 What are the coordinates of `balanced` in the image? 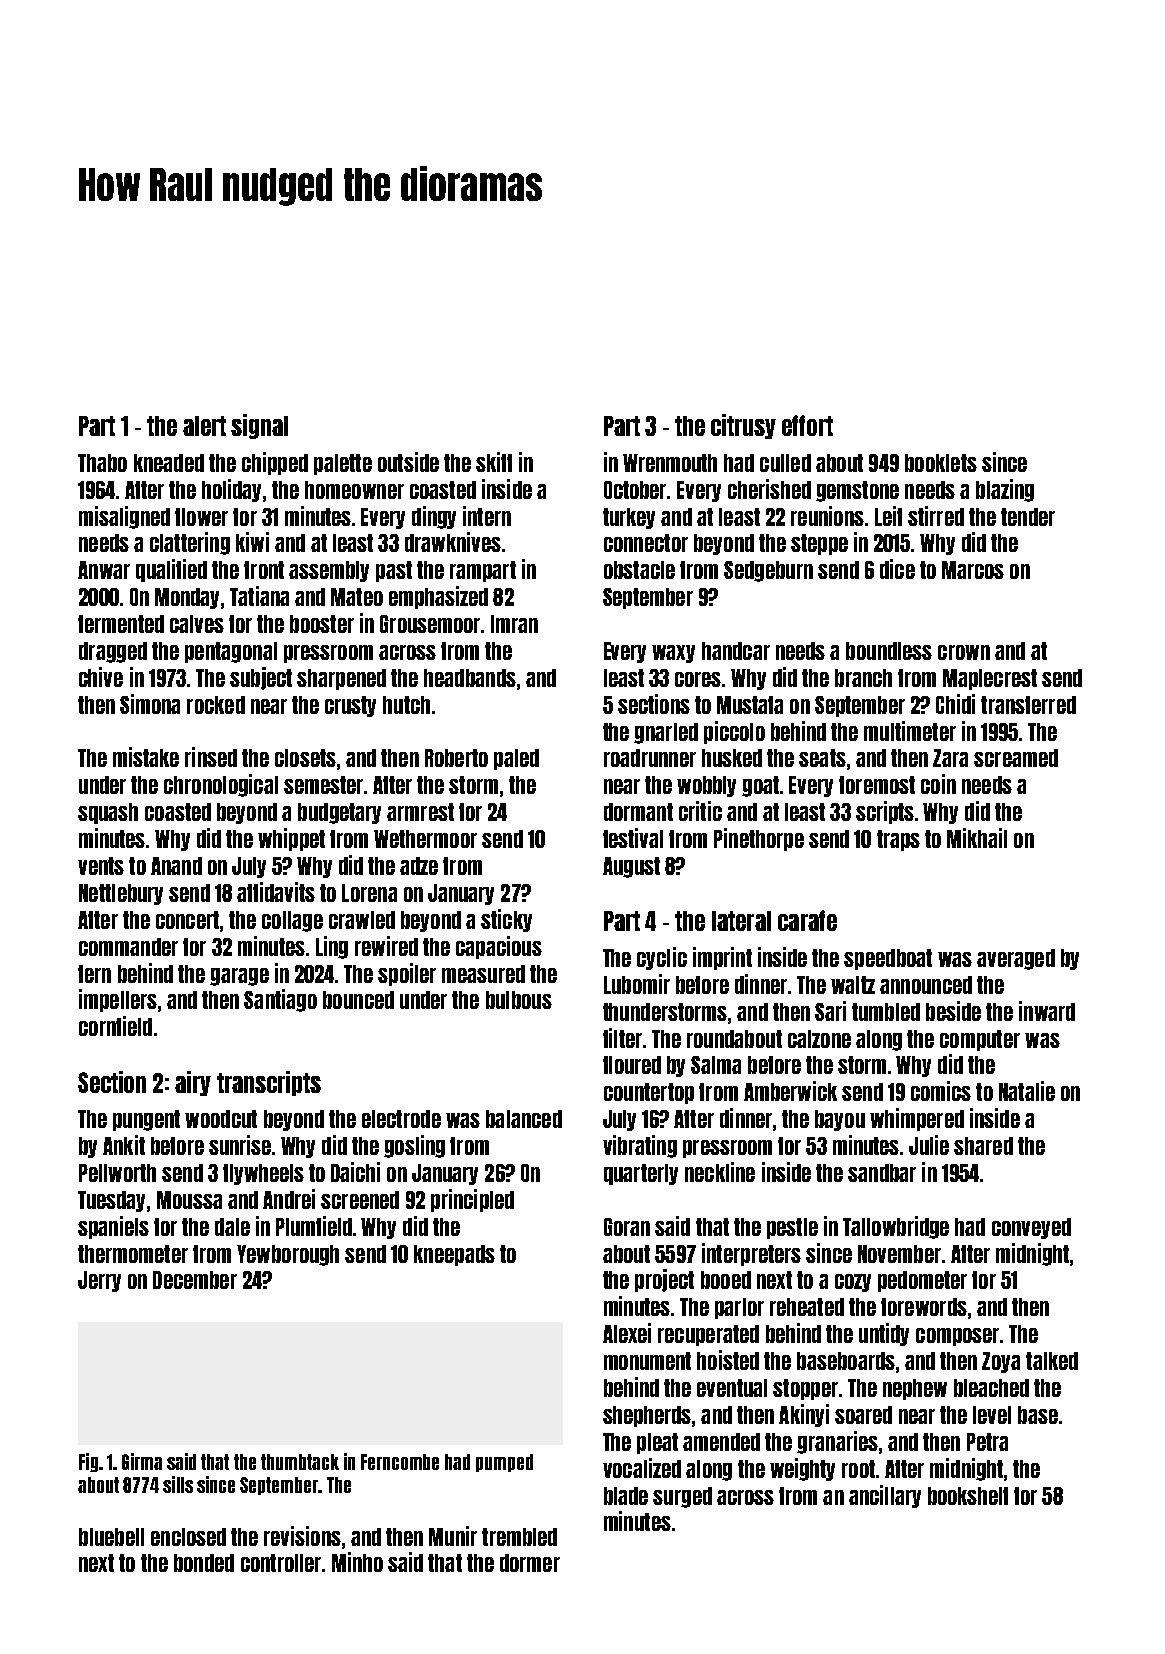 It's located at (524, 1119).
